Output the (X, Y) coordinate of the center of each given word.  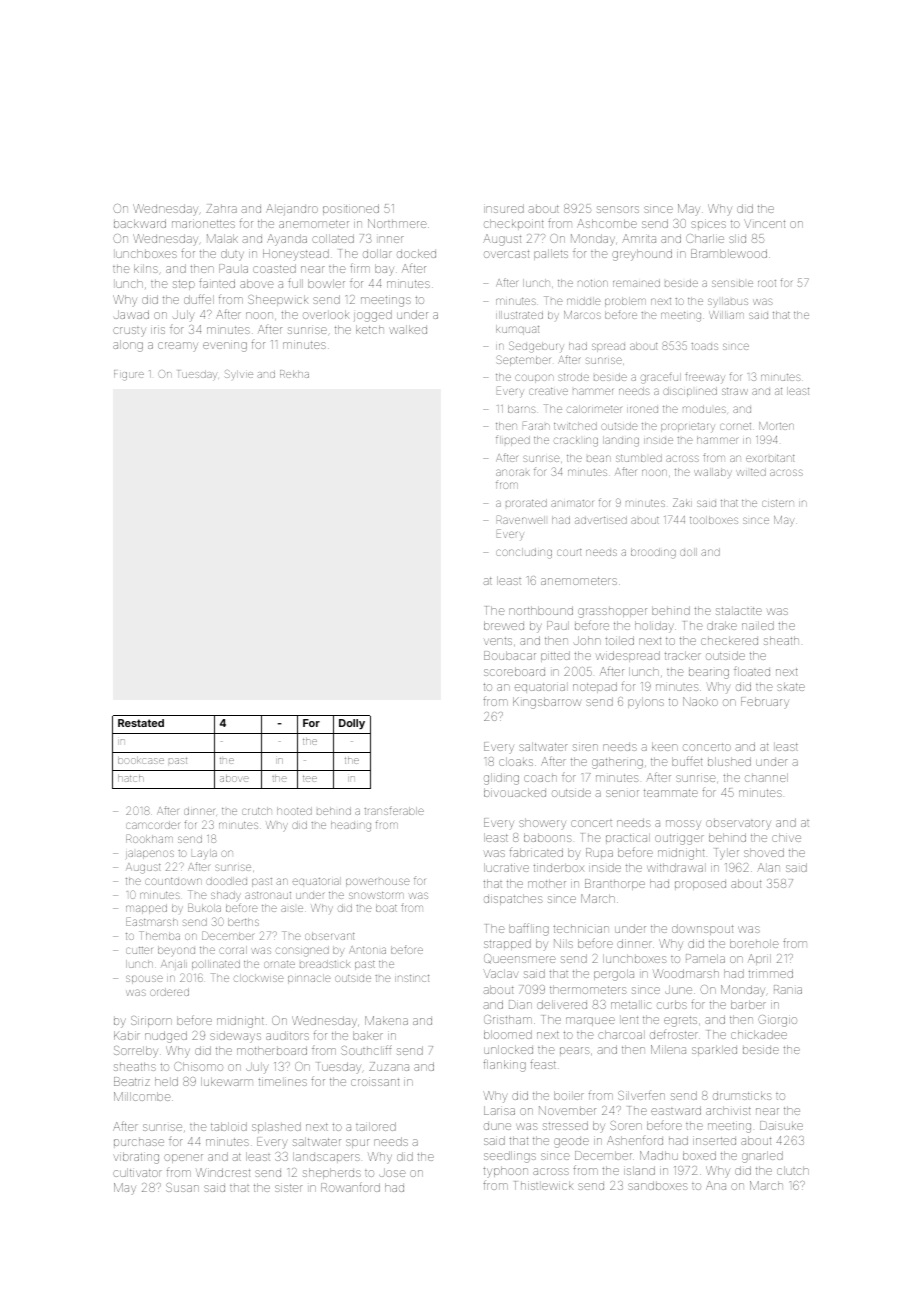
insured (504, 208)
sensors (618, 209)
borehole (754, 943)
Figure (129, 375)
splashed (276, 1127)
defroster (674, 1034)
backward (140, 223)
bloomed (508, 1034)
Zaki (682, 502)
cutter (139, 950)
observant (330, 936)
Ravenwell (521, 519)
